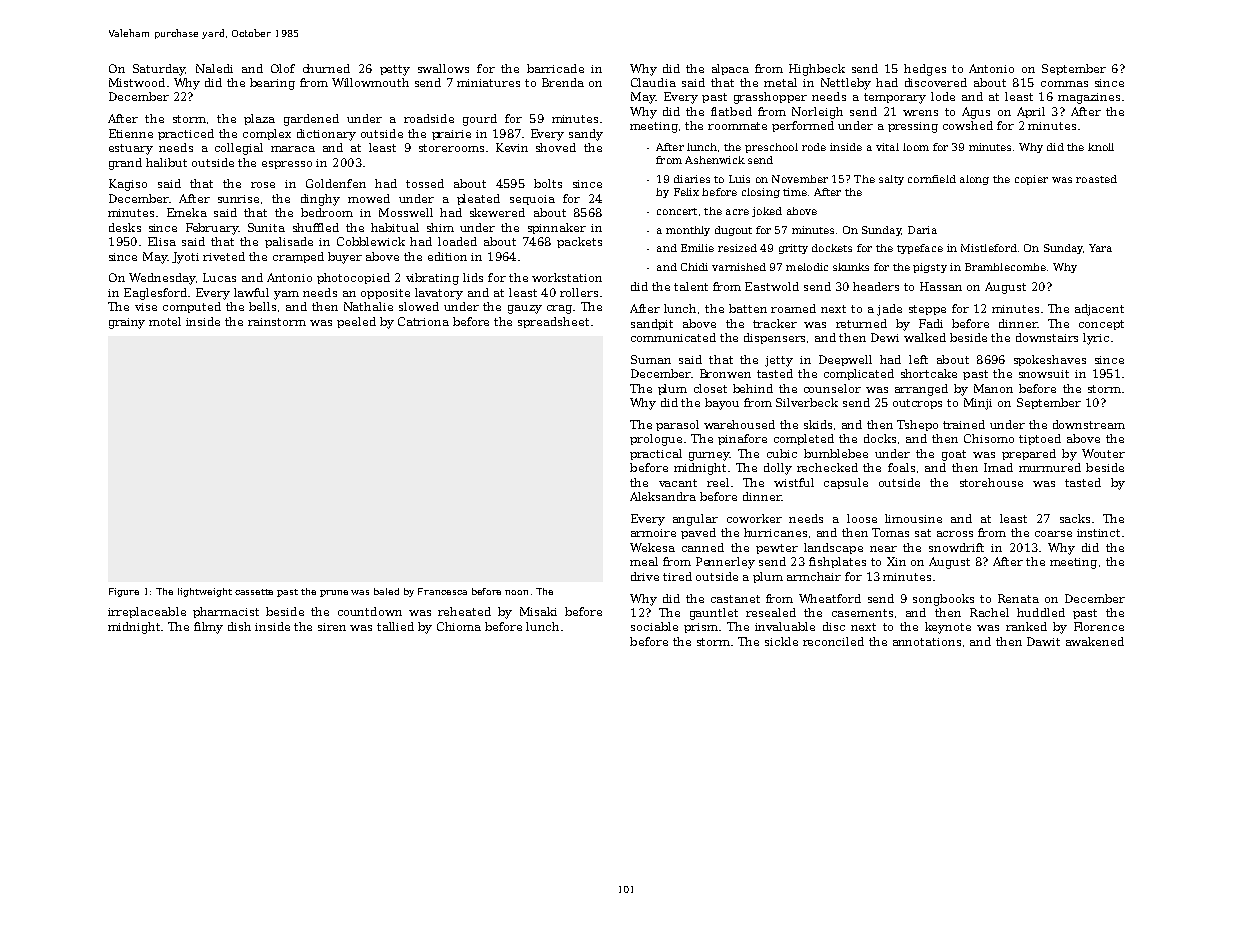 Image resolution: width=1233 pixels, height=952 pixels. What do you see at coordinates (165, 321) in the screenshot?
I see `motel` at bounding box center [165, 321].
